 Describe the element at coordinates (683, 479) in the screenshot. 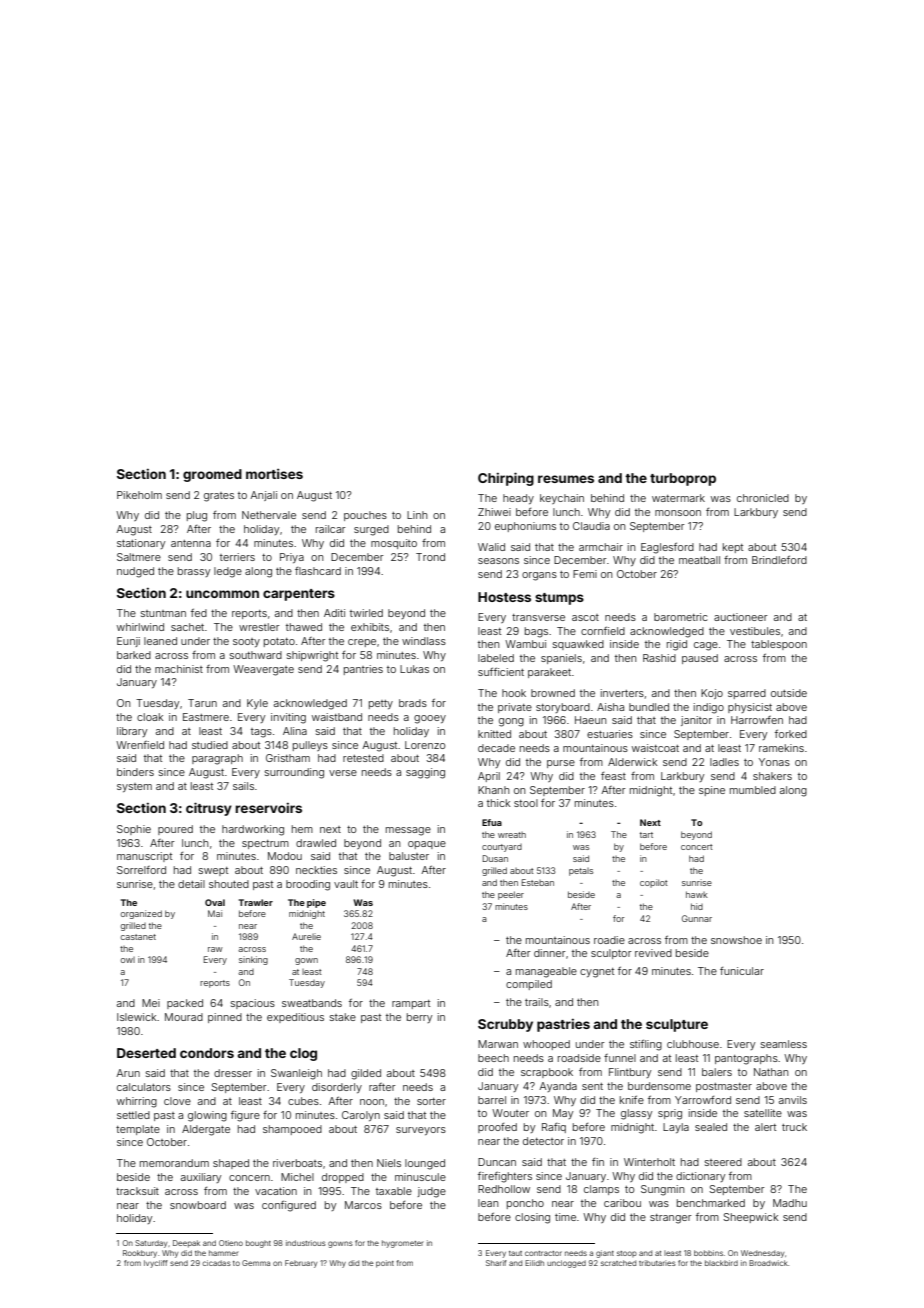

I see `turboprop` at that location.
